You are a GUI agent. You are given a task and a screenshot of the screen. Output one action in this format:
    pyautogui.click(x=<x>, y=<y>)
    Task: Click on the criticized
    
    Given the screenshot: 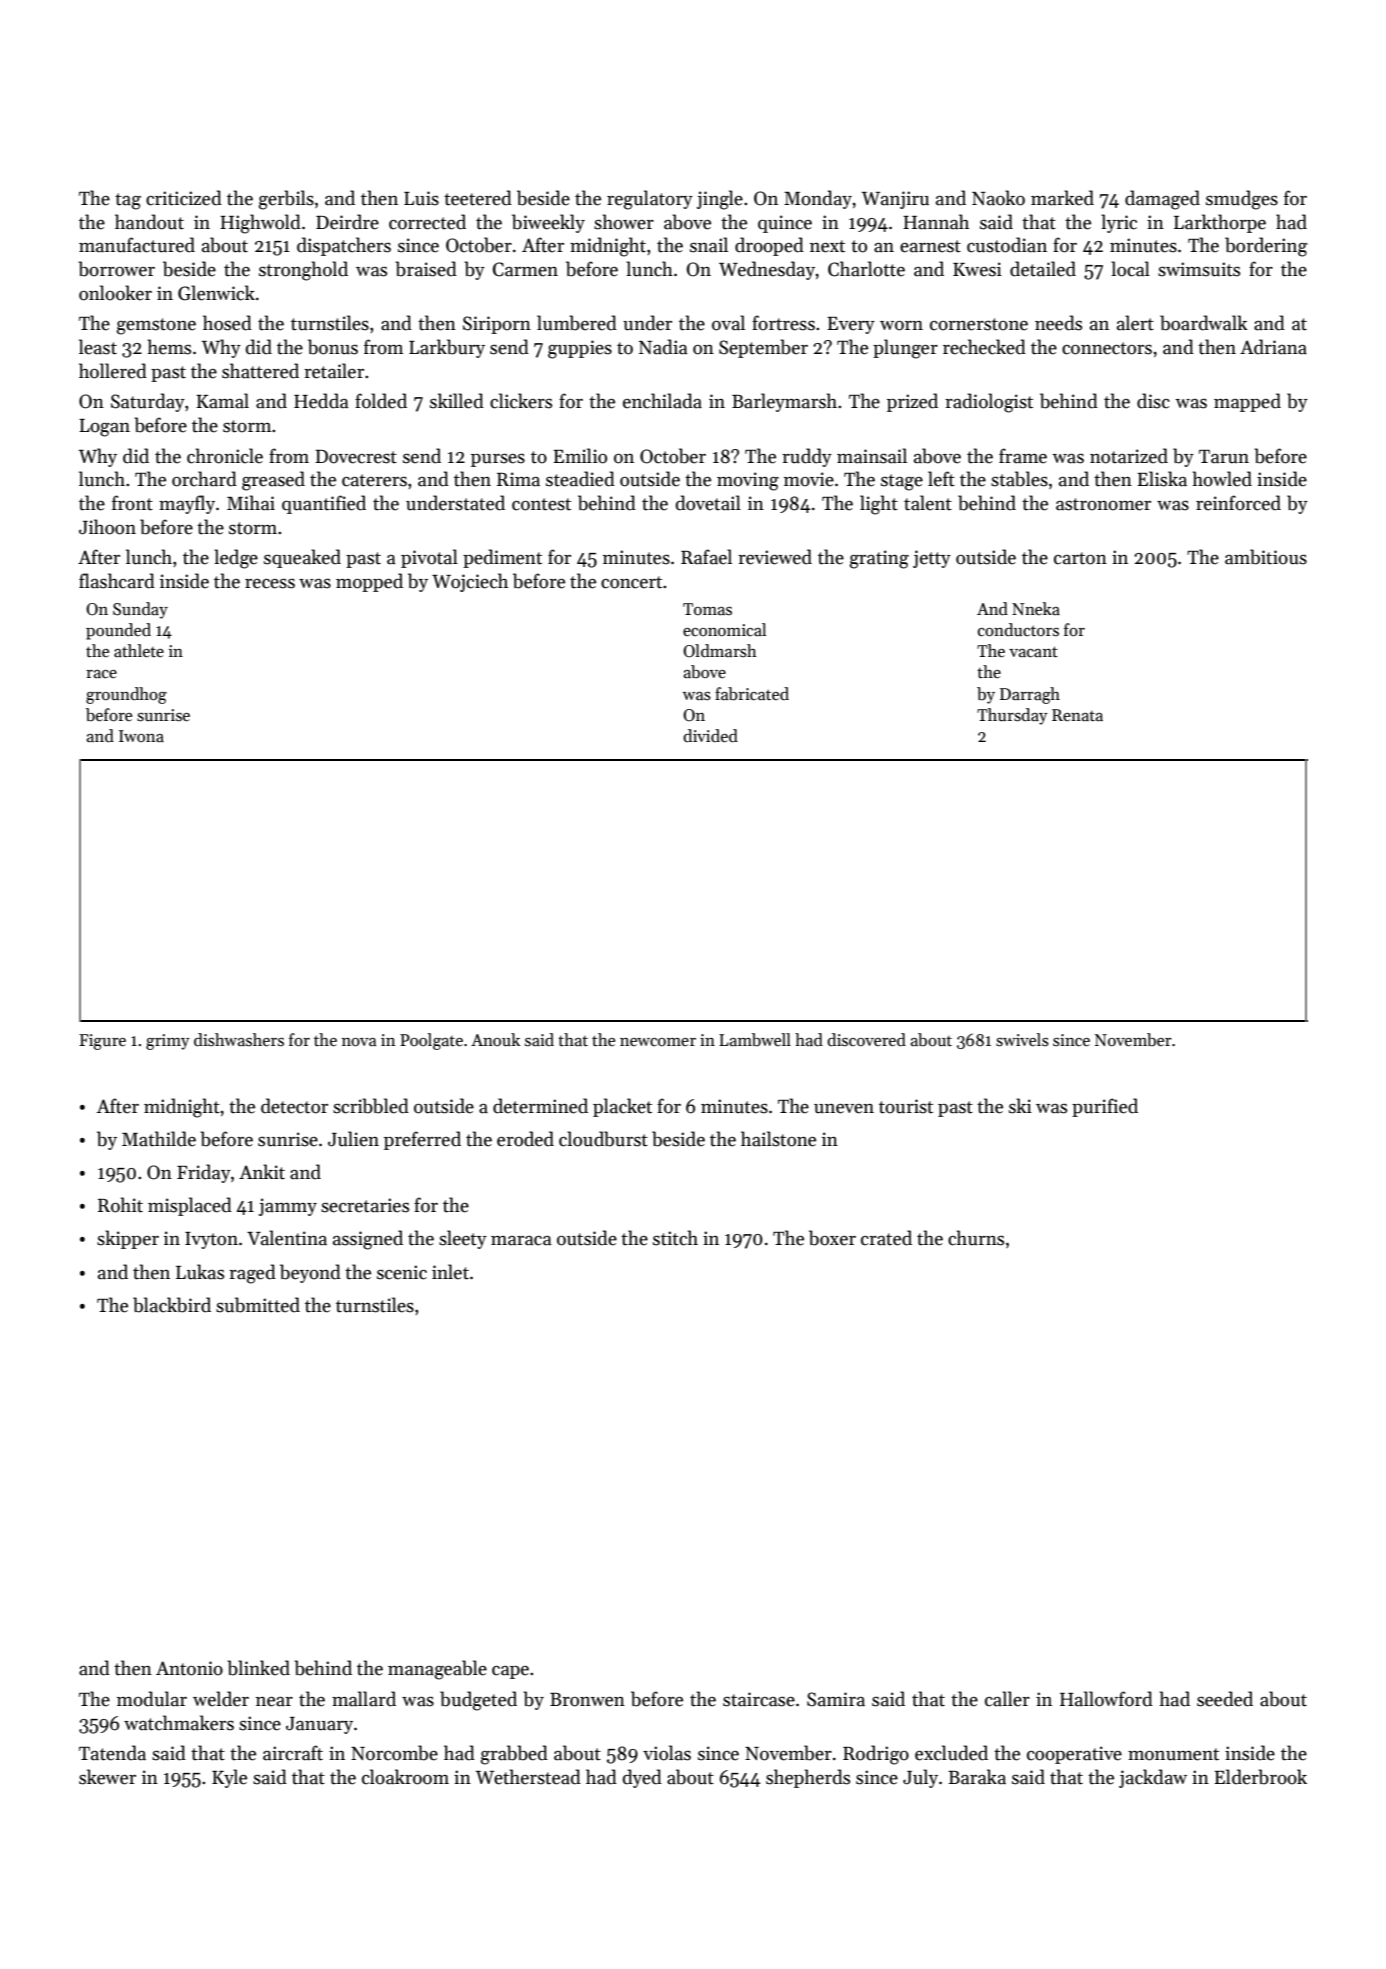 What is the action you would take?
    pyautogui.click(x=184, y=198)
